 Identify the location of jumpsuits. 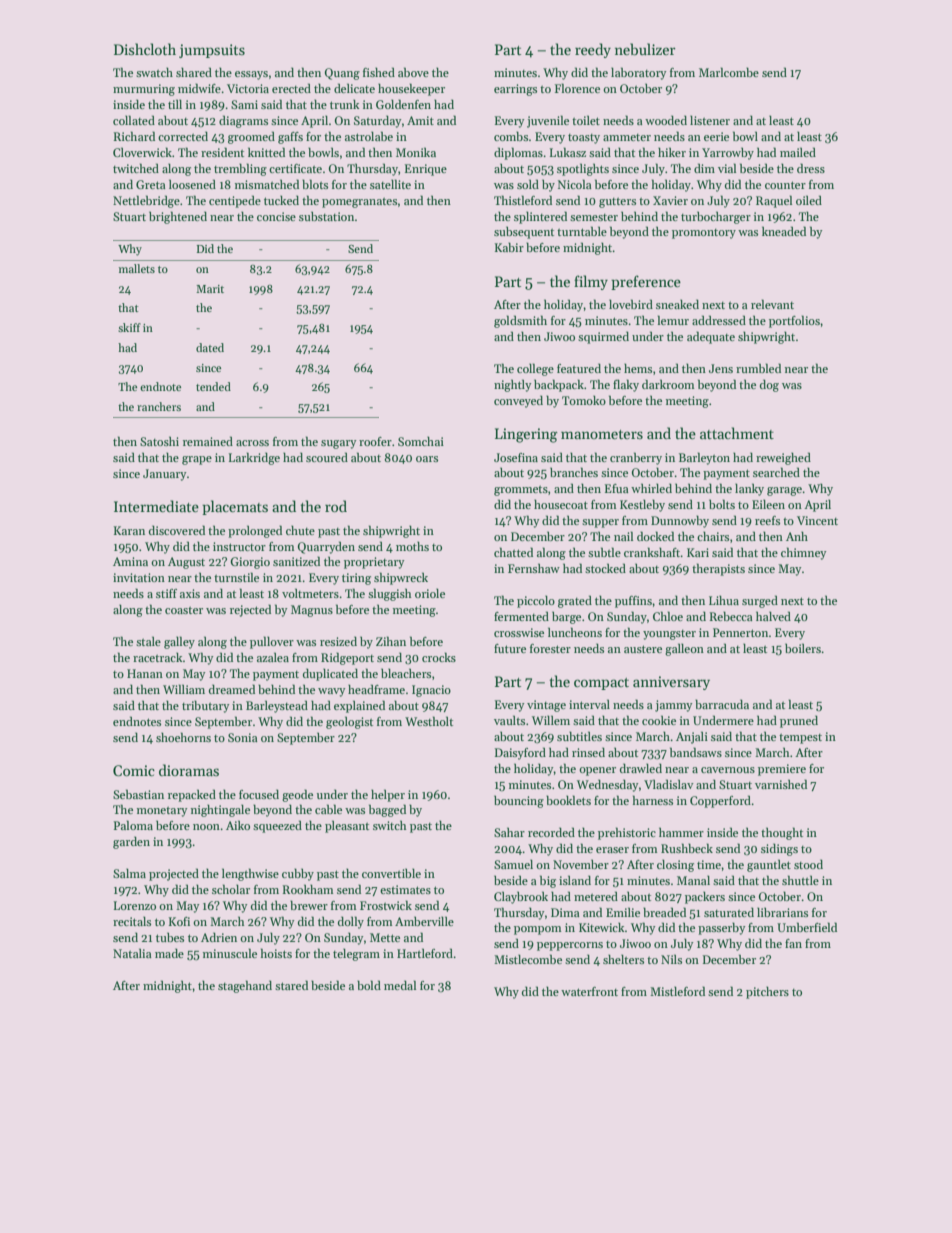
(212, 51).
